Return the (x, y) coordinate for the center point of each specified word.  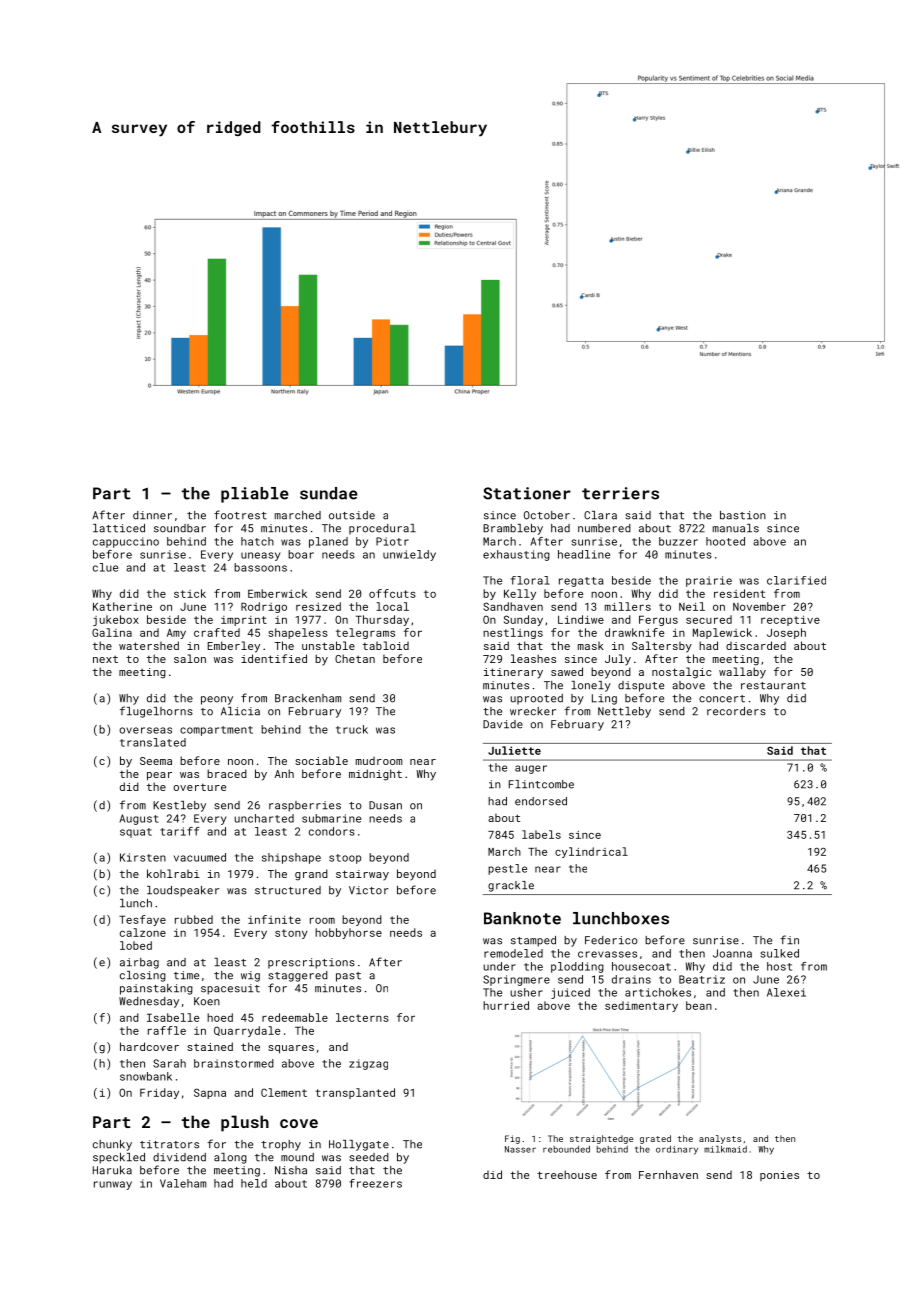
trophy (281, 1145)
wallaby (742, 673)
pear (159, 776)
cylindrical (591, 852)
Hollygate (359, 1145)
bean (699, 1005)
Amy (176, 634)
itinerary (513, 673)
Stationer (527, 493)
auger (531, 769)
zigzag (368, 1064)
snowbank (146, 1076)
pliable (255, 495)
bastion (743, 515)
